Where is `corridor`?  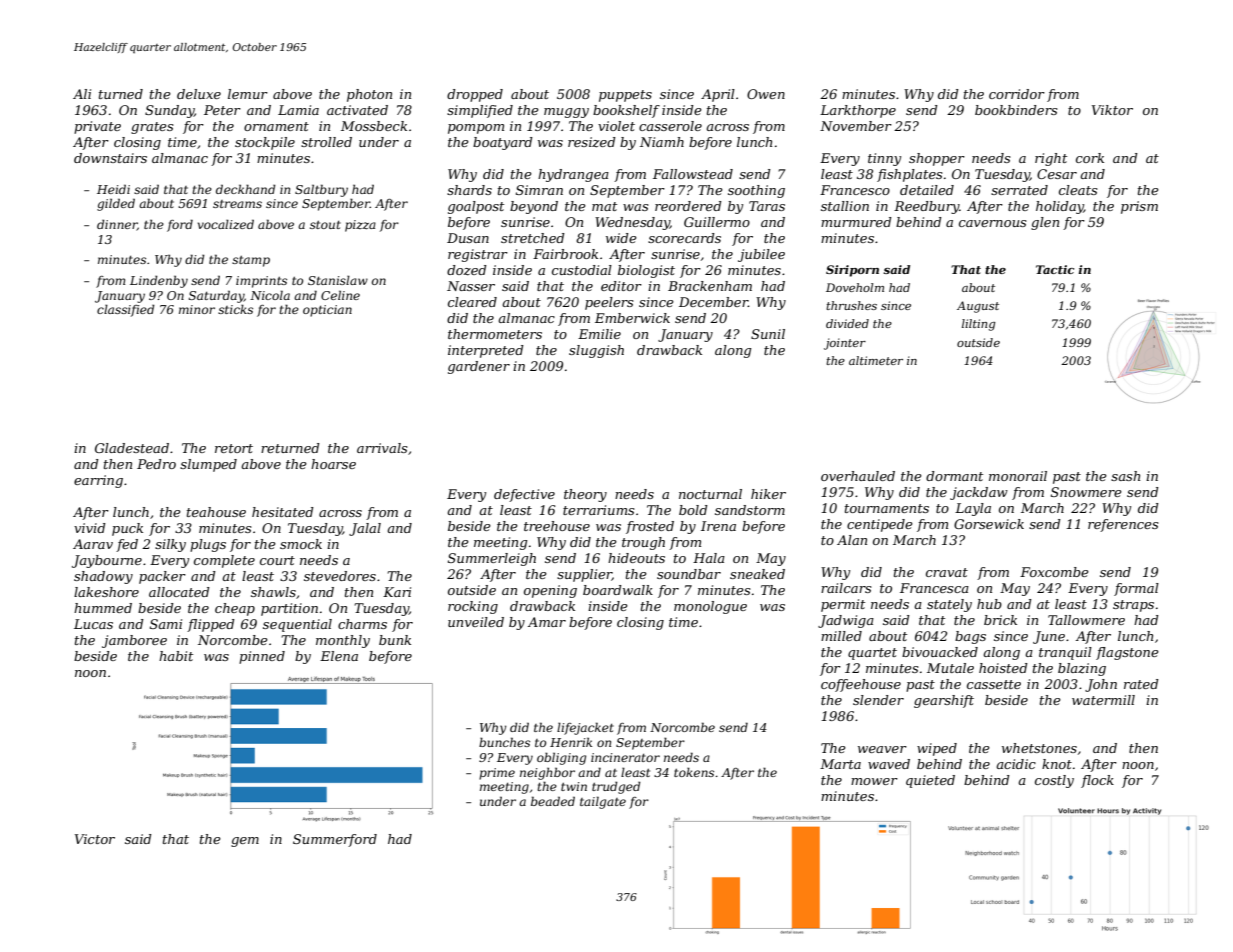
corridor is located at coordinates (1017, 94).
